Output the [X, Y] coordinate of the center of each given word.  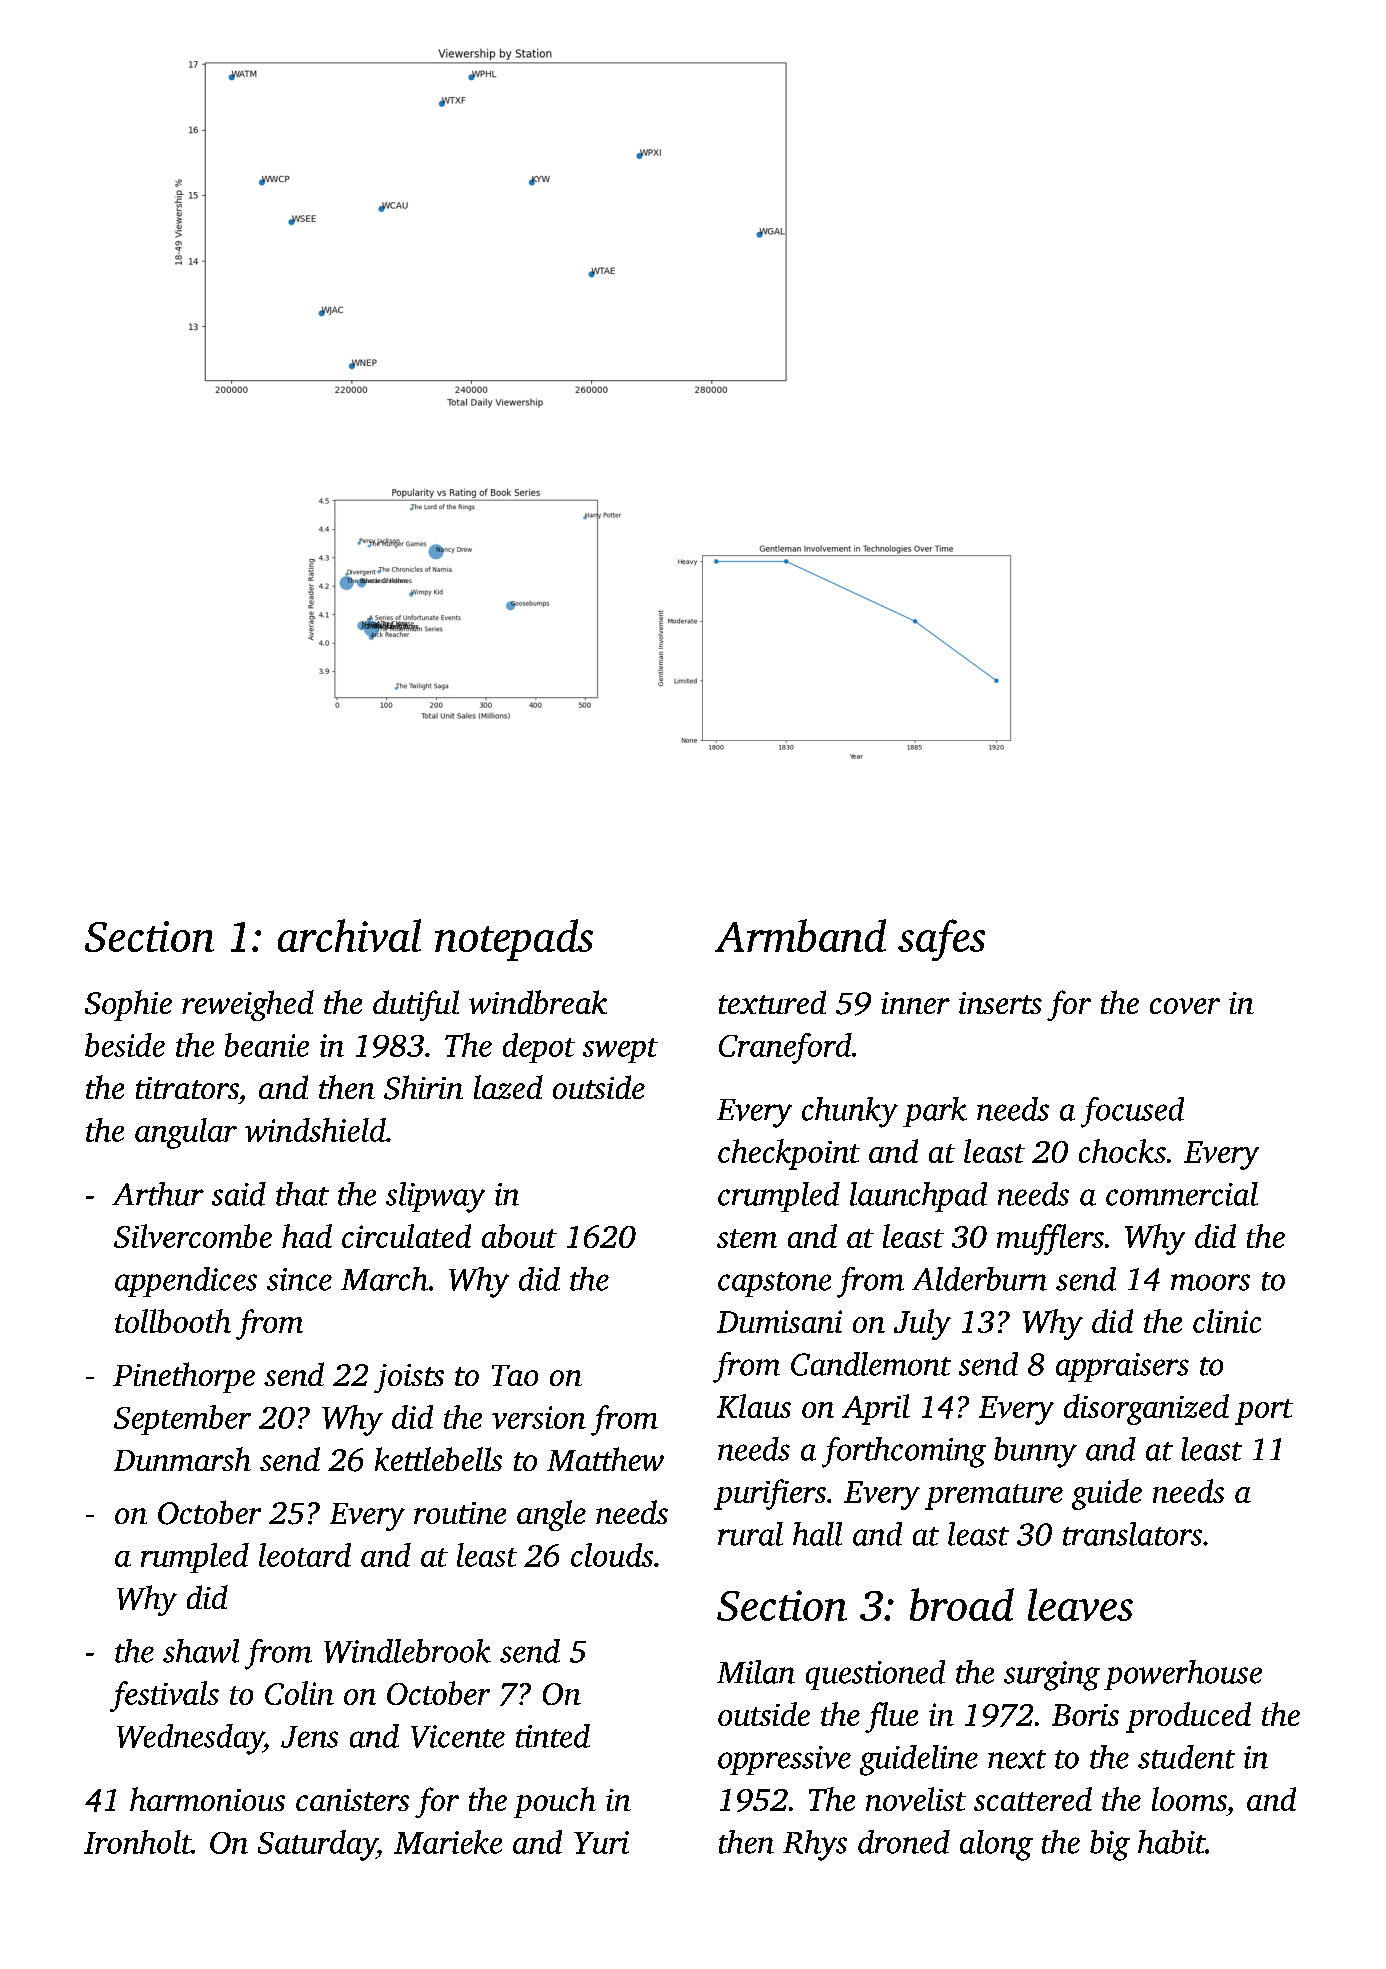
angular [186, 1133]
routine [460, 1513]
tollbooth [173, 1321]
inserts [1000, 1003]
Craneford [785, 1048]
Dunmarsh [182, 1459]
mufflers [1050, 1239]
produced [1188, 1717]
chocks [1122, 1151]
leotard [305, 1555]
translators [1132, 1534]
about [519, 1236]
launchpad [918, 1197]
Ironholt [138, 1842]
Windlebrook [407, 1651]
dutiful [416, 1005]
